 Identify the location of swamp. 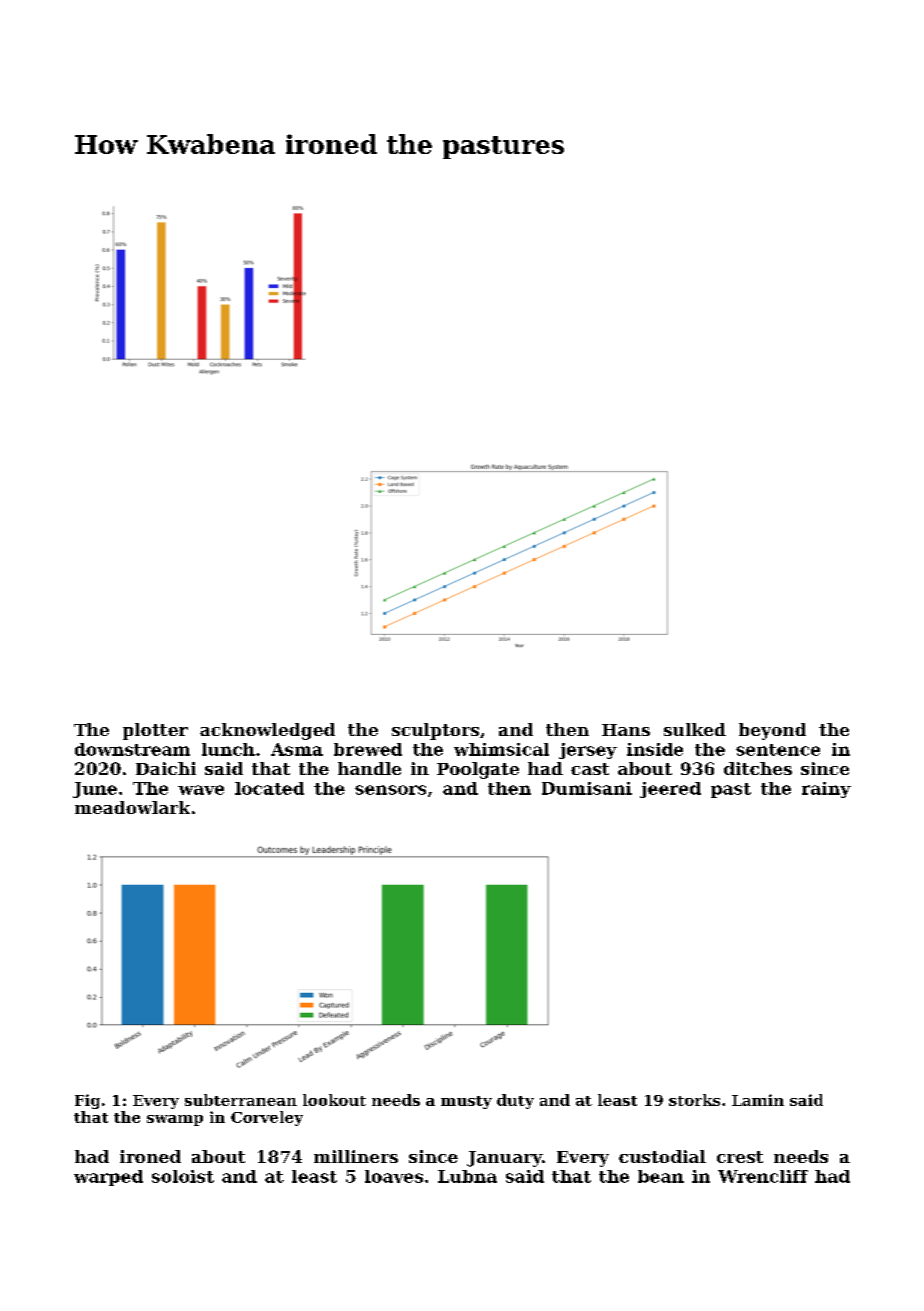
(175, 1120).
